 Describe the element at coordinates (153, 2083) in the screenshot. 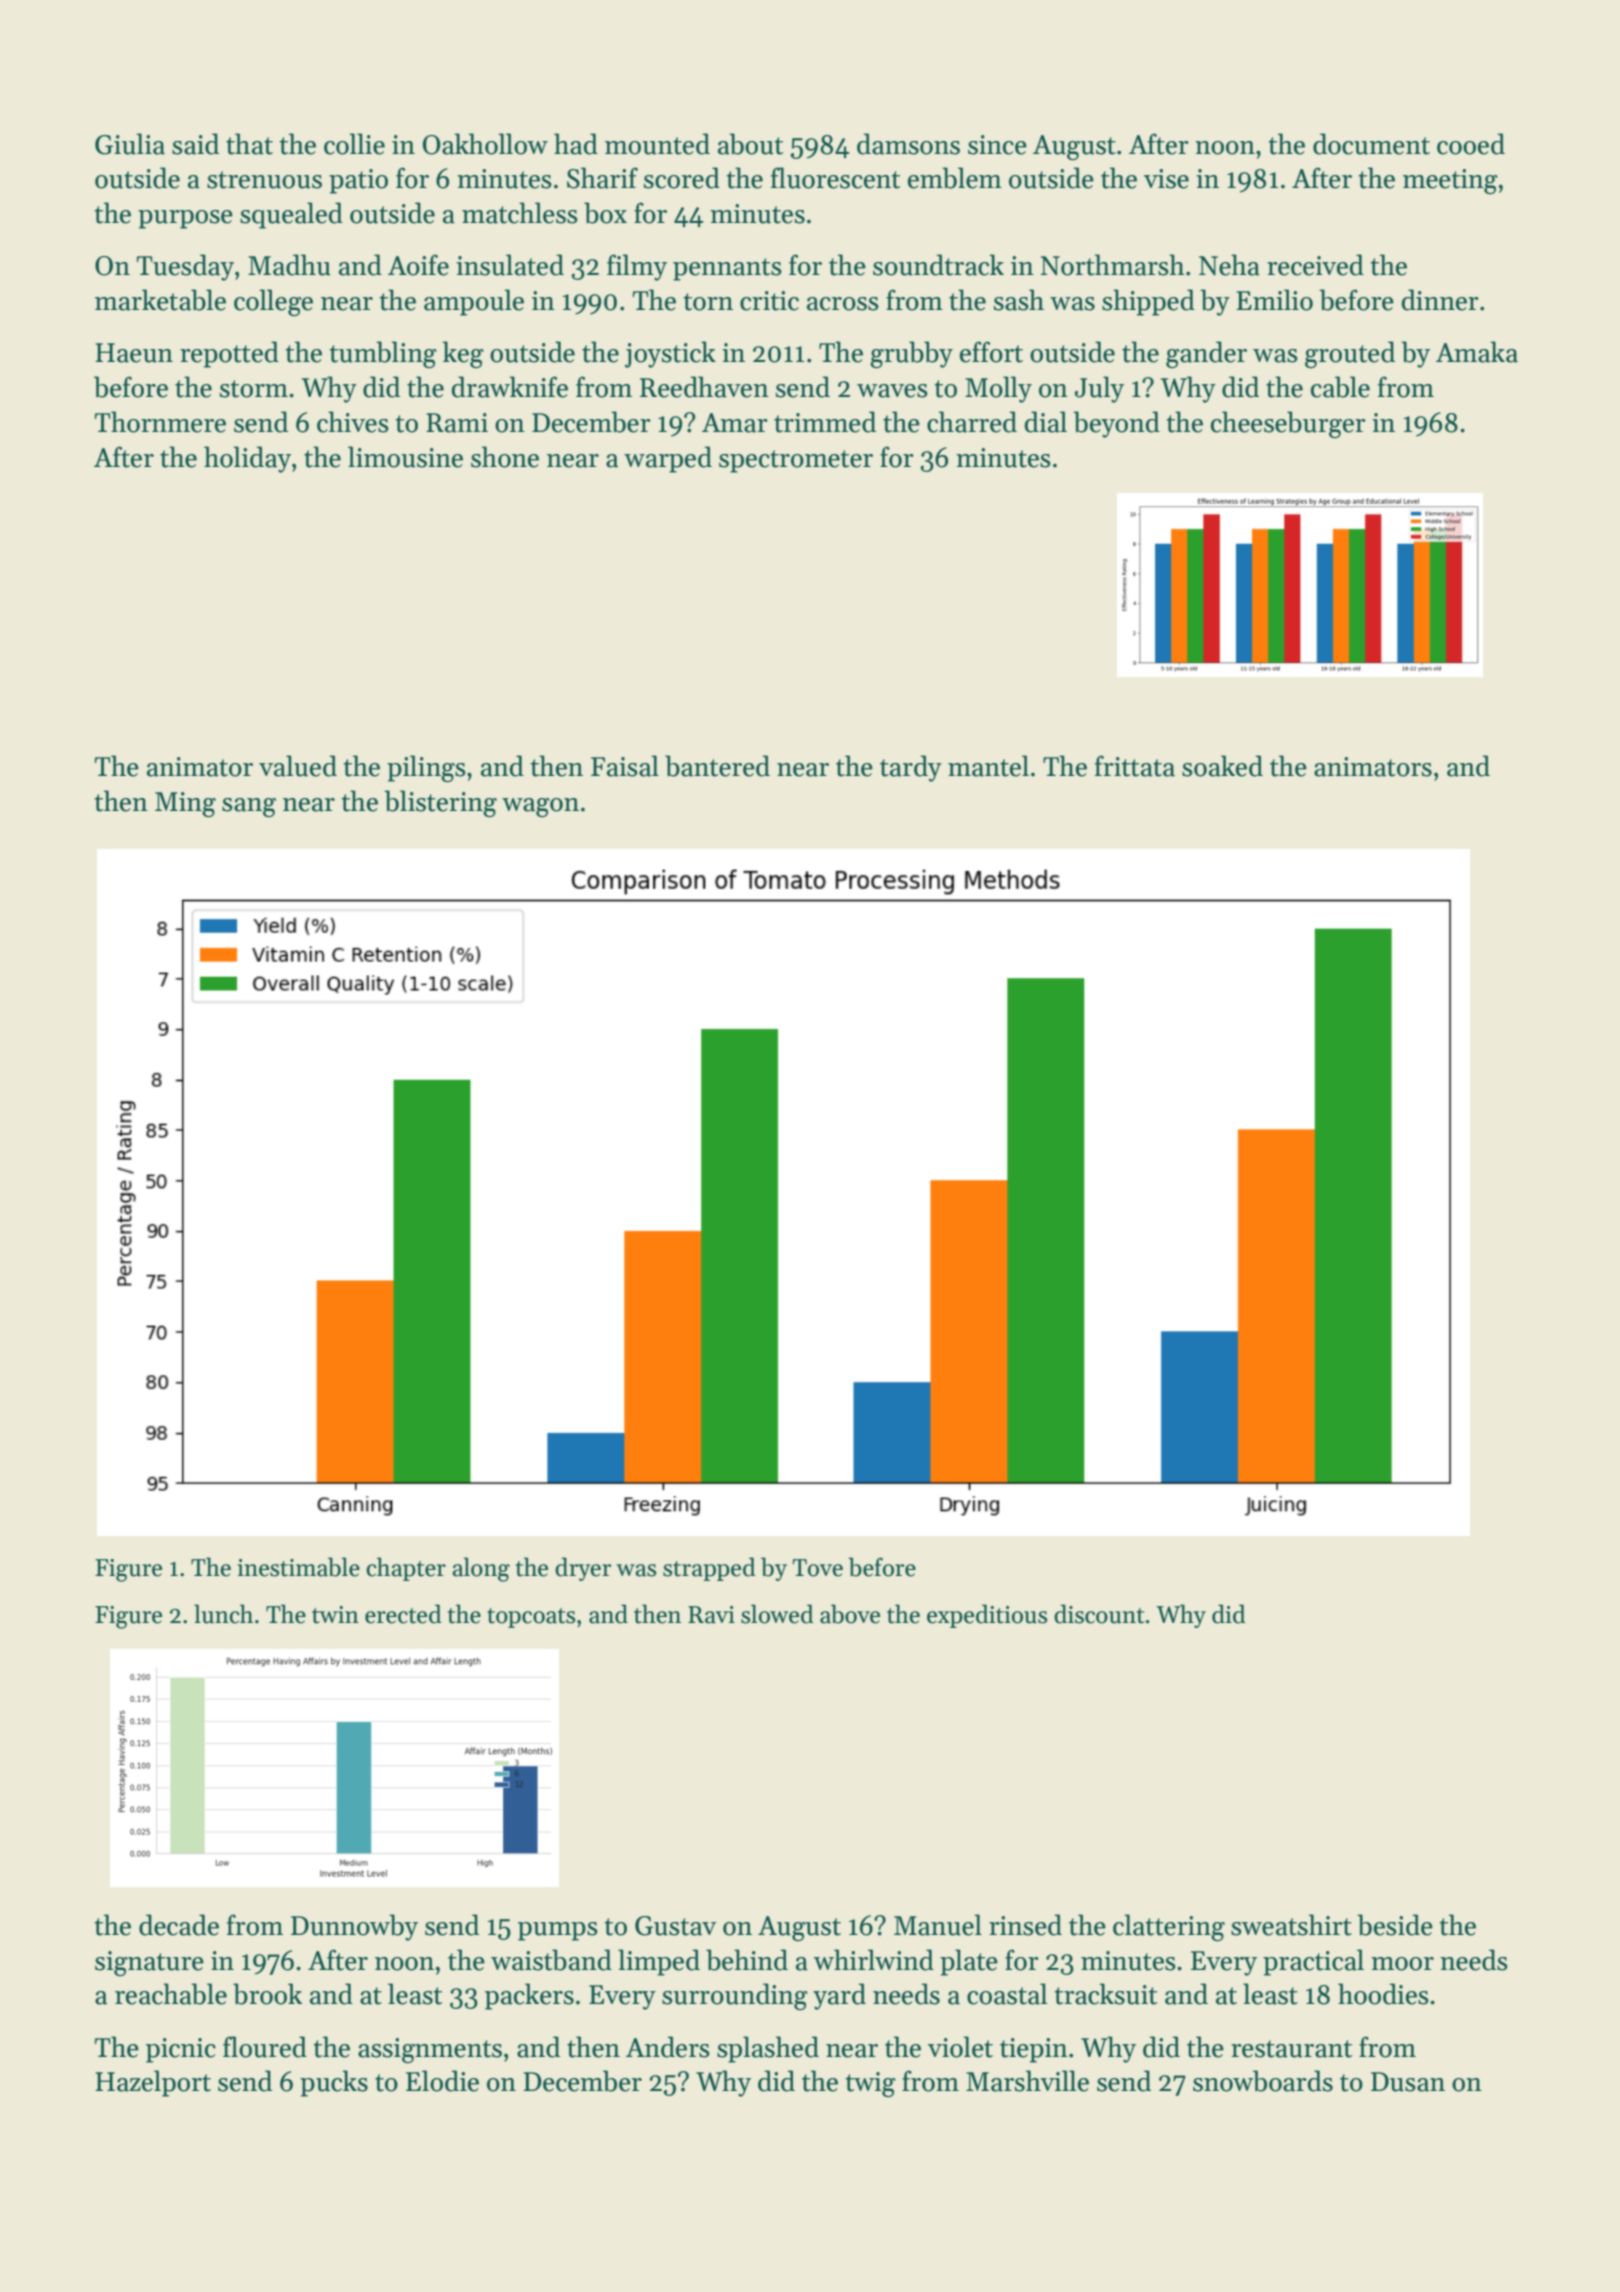

I see `Hazelport` at that location.
